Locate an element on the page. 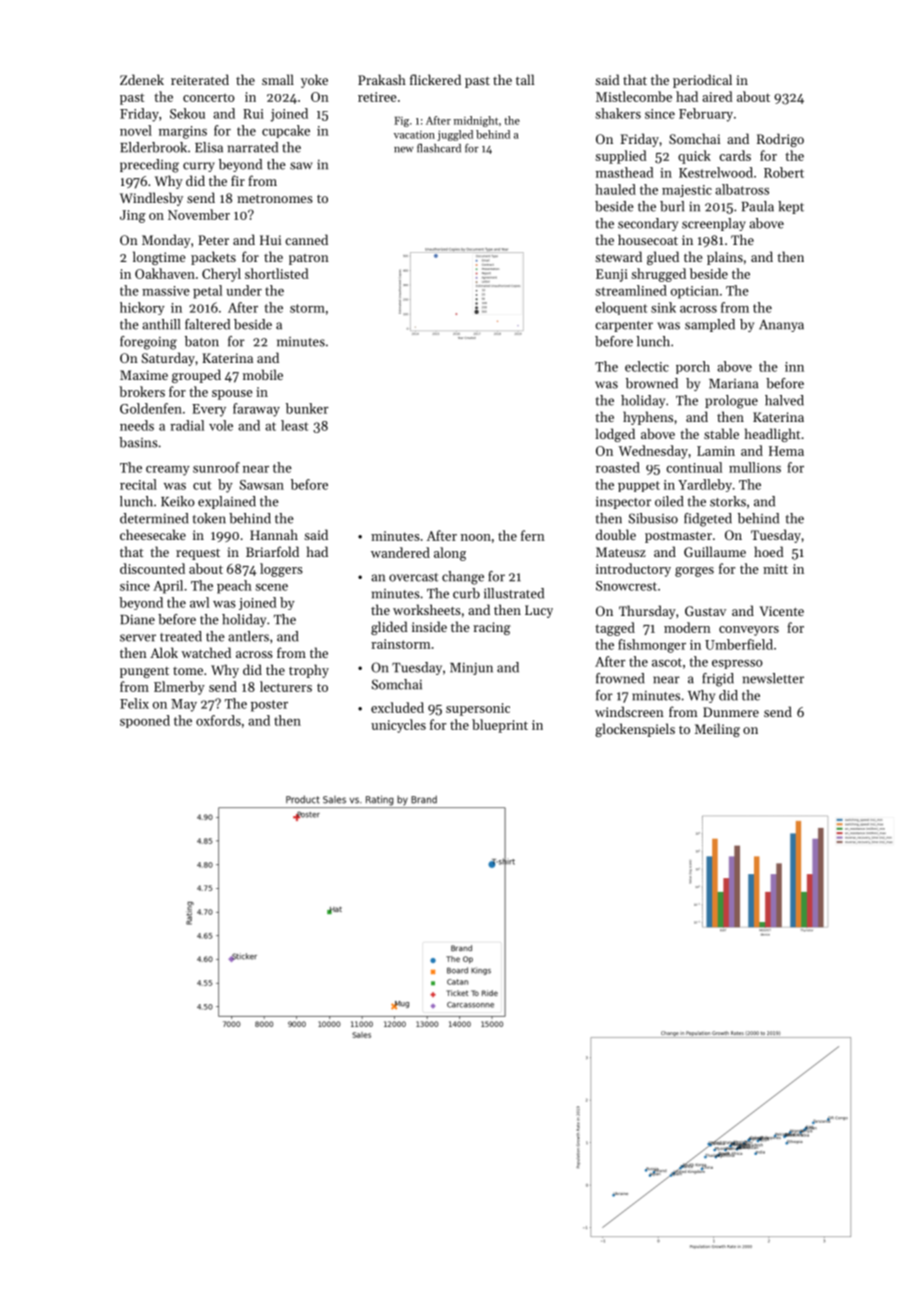 The image size is (924, 1308). Hui is located at coordinates (270, 240).
